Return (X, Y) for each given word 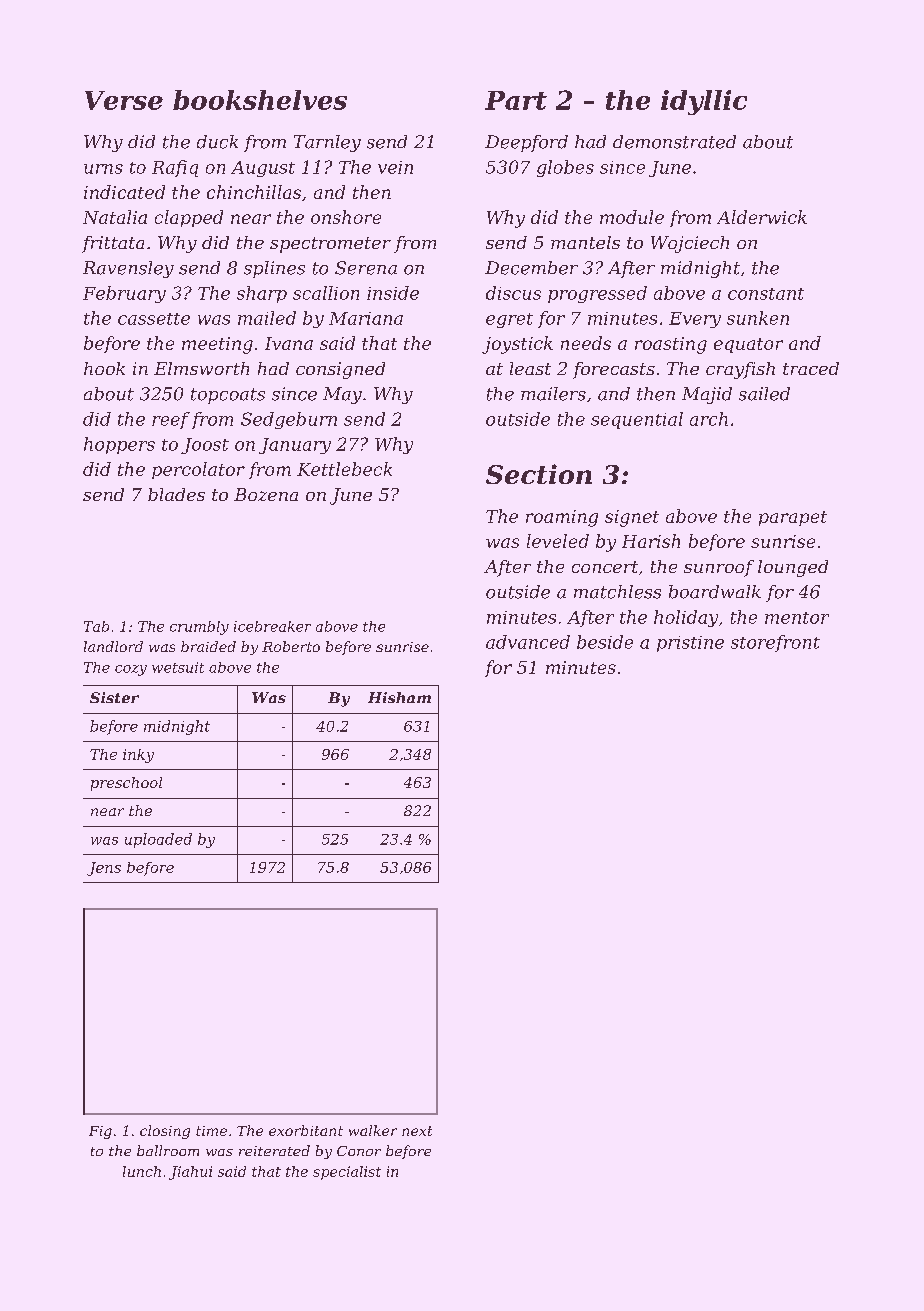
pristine (690, 644)
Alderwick (762, 217)
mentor (797, 618)
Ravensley (128, 269)
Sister (114, 697)
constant (766, 294)
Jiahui (190, 1173)
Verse (124, 100)
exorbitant (306, 1130)
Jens (104, 869)
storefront (775, 643)
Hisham (399, 697)
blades (176, 494)
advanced (528, 642)
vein (395, 167)
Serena (366, 268)
